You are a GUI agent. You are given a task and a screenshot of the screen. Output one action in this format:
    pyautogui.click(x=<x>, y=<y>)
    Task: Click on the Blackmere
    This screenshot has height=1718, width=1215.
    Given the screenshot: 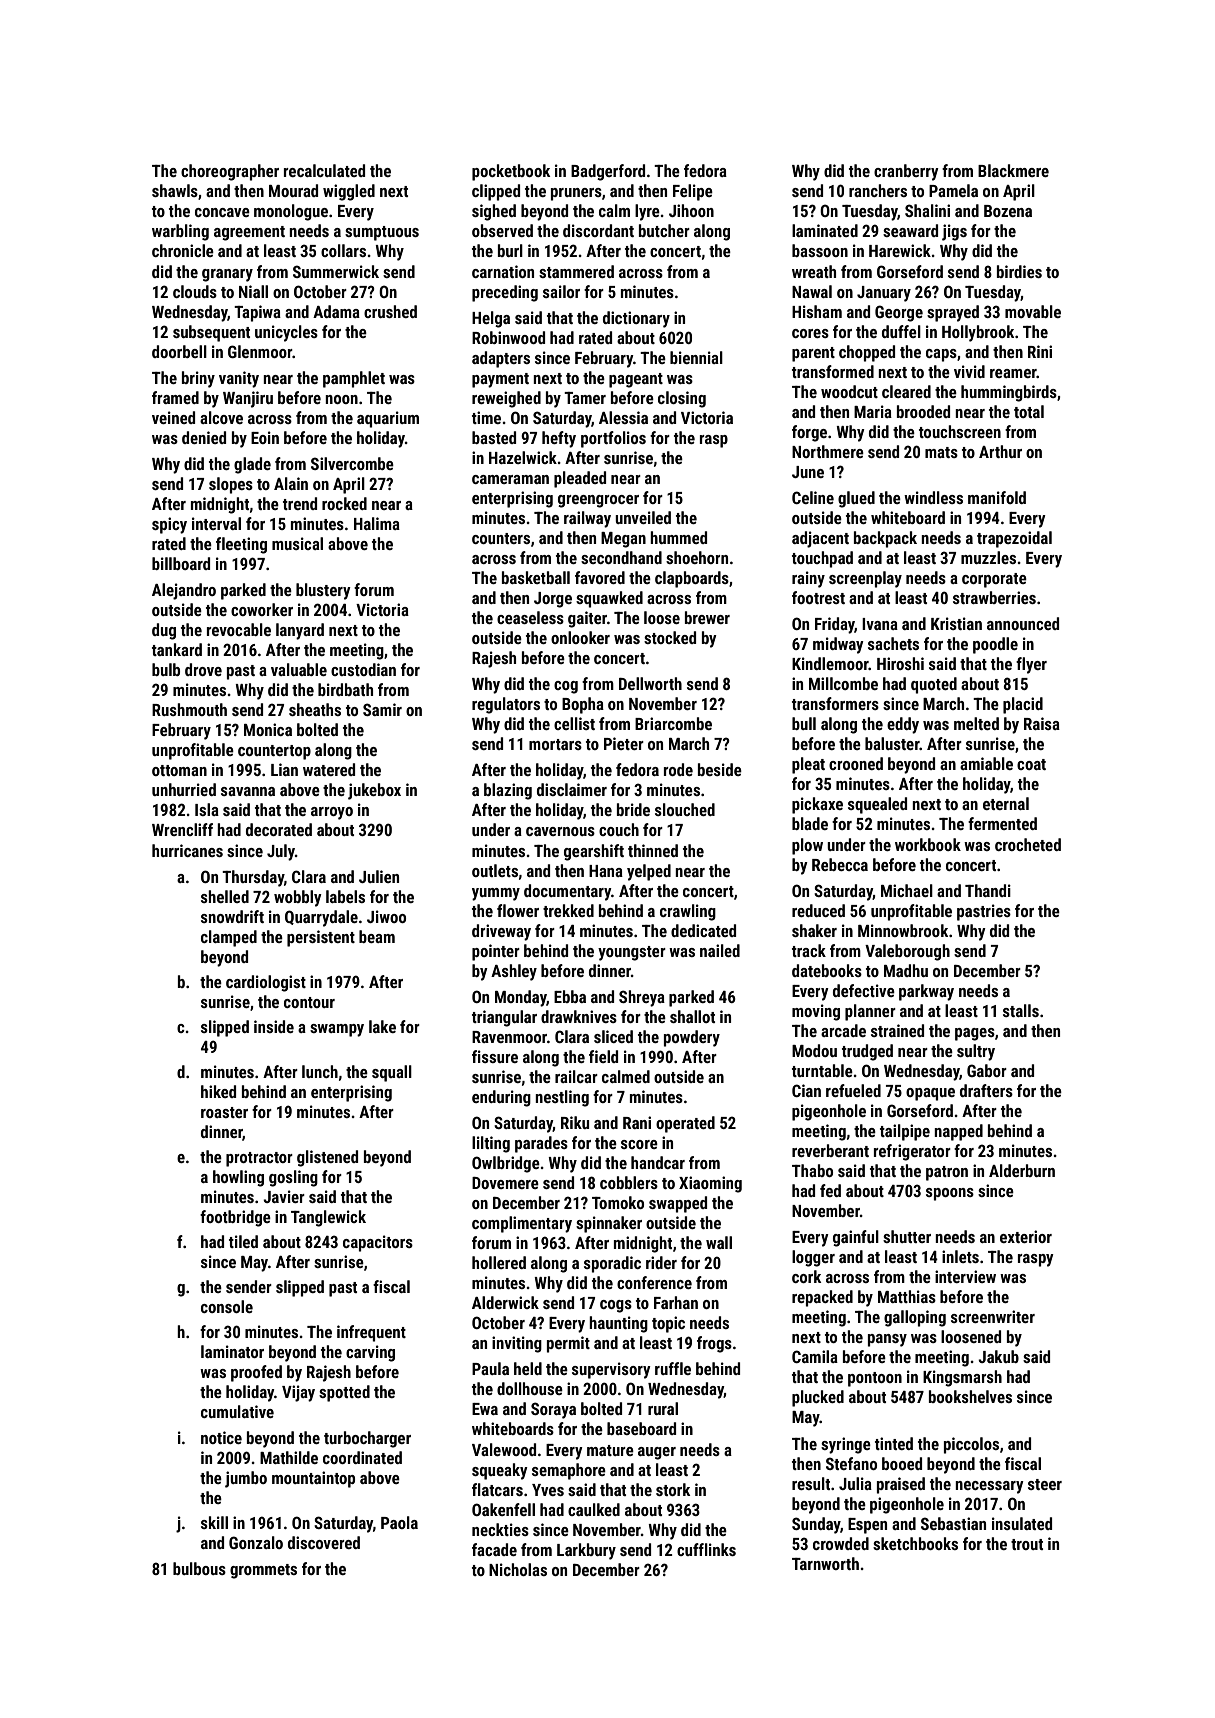 What is the action you would take?
    pyautogui.click(x=1013, y=170)
